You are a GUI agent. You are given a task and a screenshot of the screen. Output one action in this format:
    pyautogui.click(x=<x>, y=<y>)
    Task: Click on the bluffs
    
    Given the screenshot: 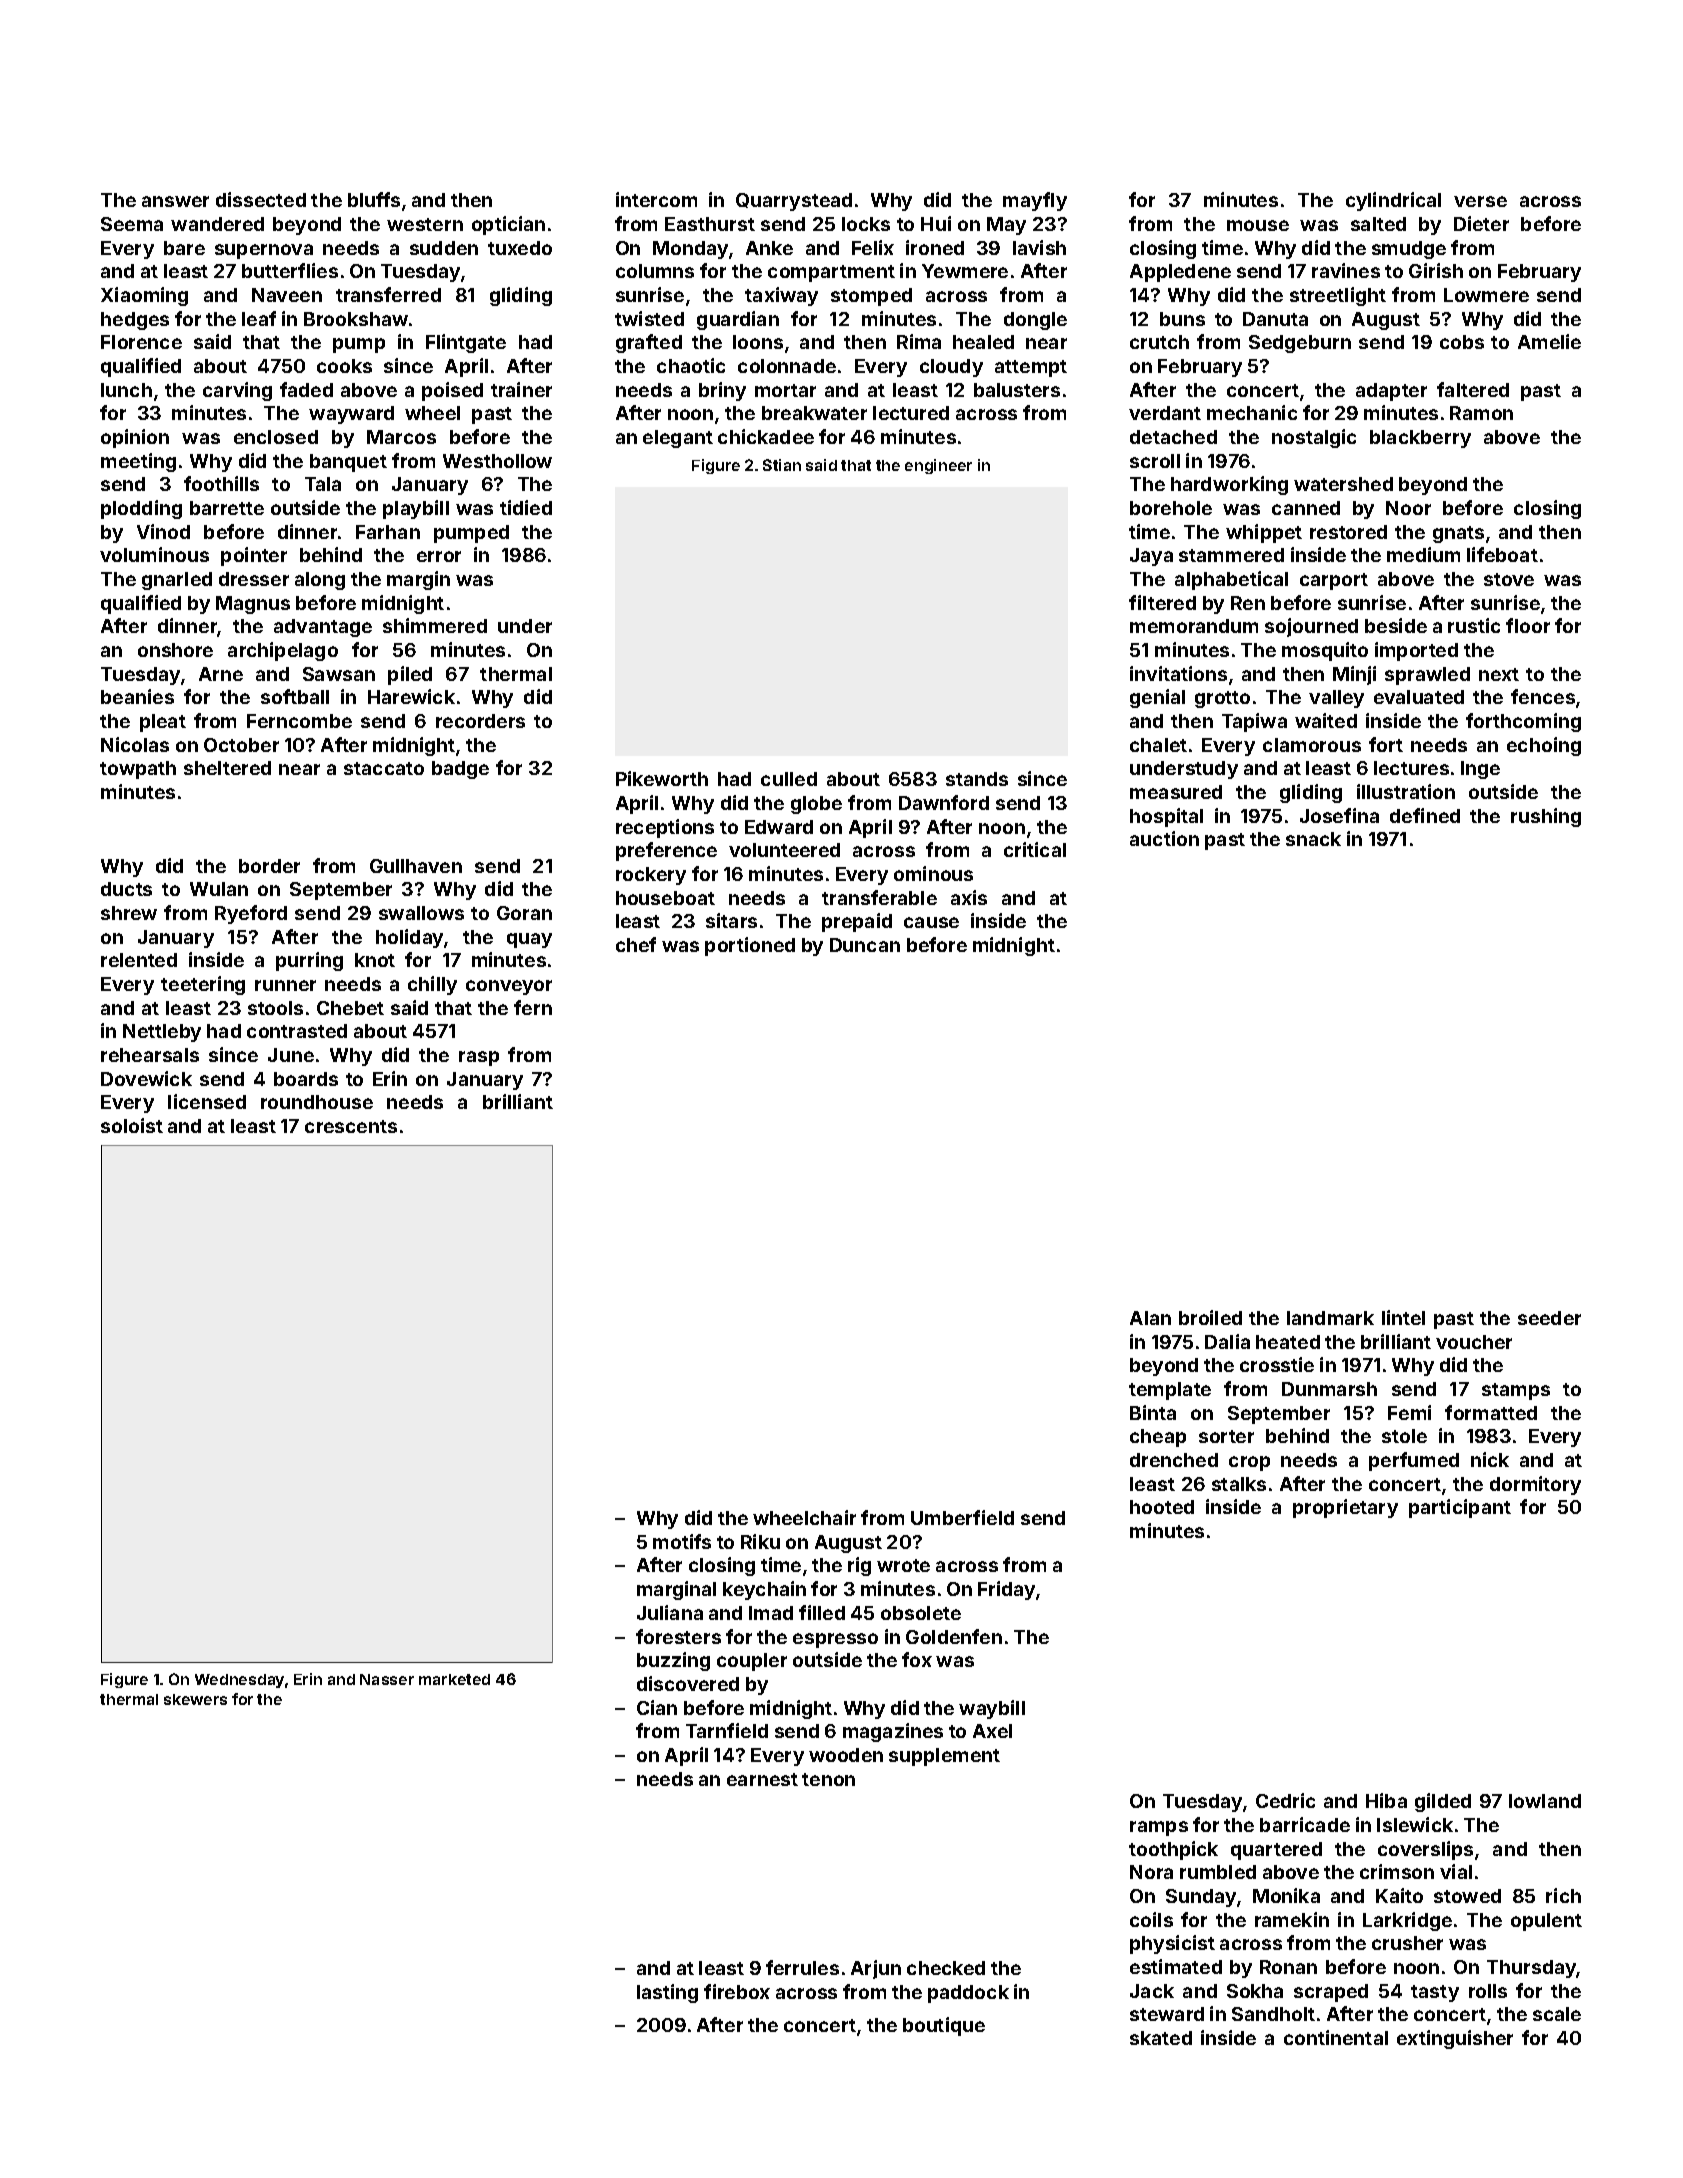 What is the action you would take?
    pyautogui.click(x=374, y=199)
